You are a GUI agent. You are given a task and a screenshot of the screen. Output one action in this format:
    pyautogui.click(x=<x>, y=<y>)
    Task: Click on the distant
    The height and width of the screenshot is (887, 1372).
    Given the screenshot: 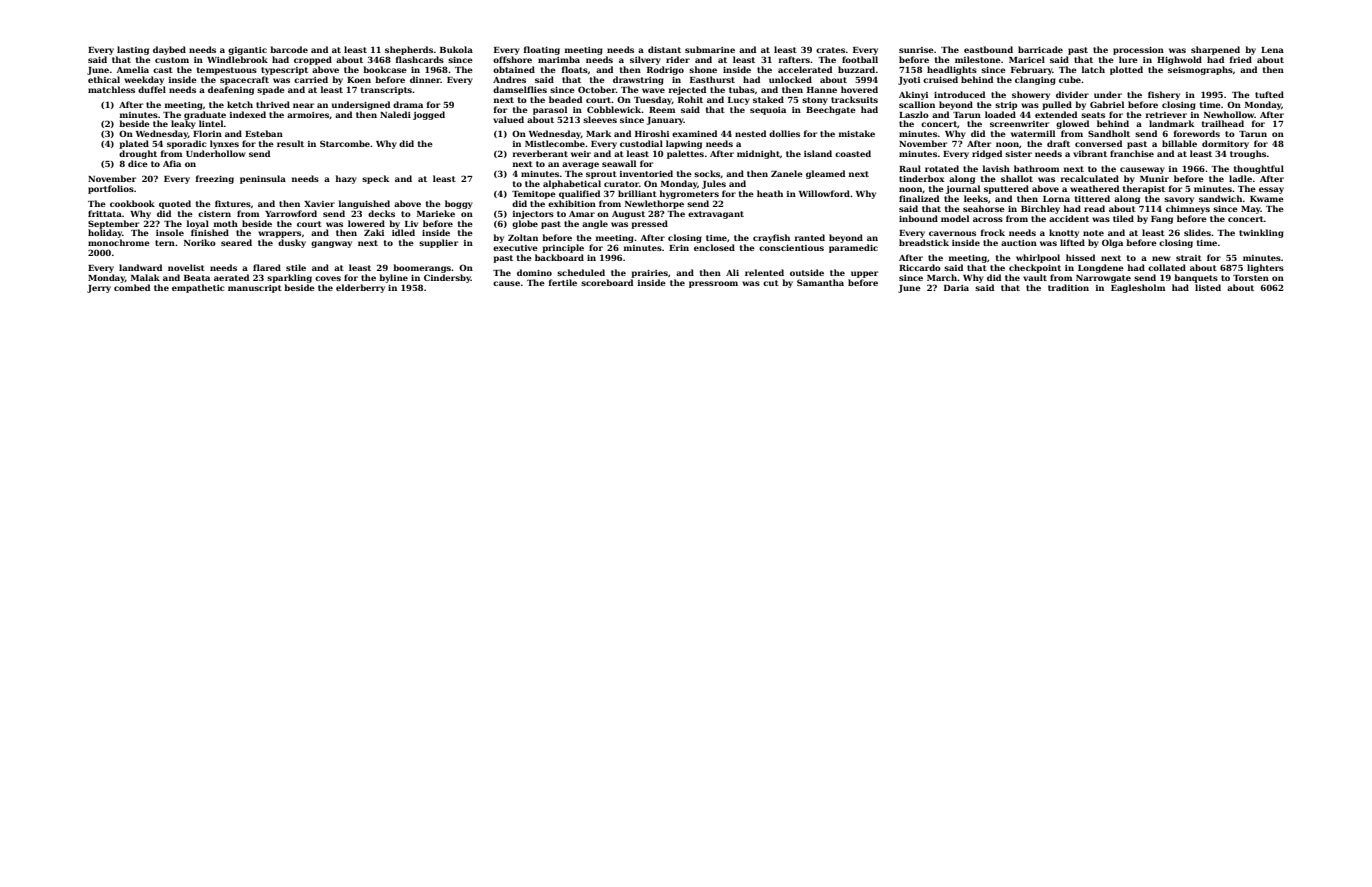 What is the action you would take?
    pyautogui.click(x=664, y=49)
